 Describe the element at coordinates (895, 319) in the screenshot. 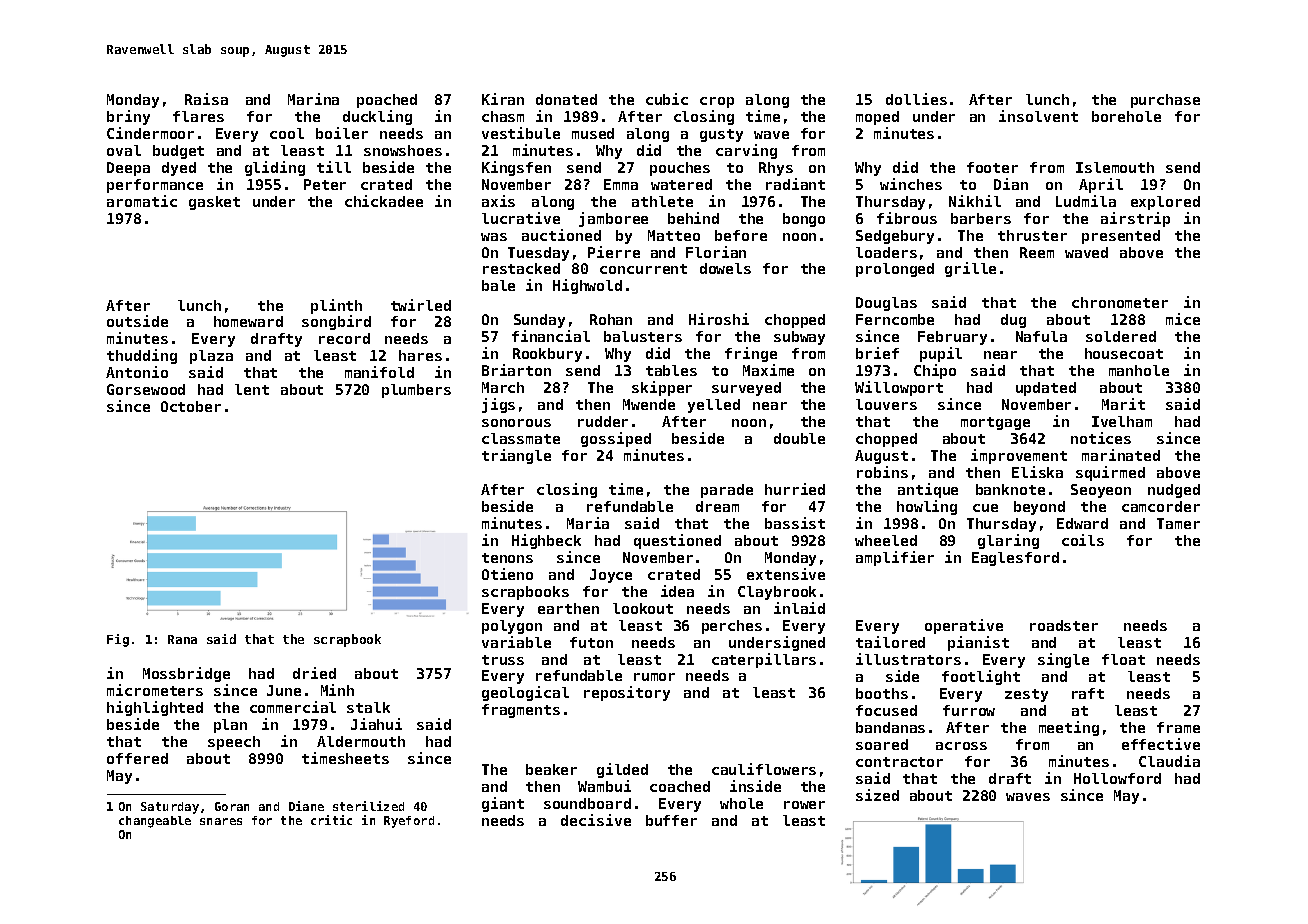

I see `Ferncombe` at that location.
